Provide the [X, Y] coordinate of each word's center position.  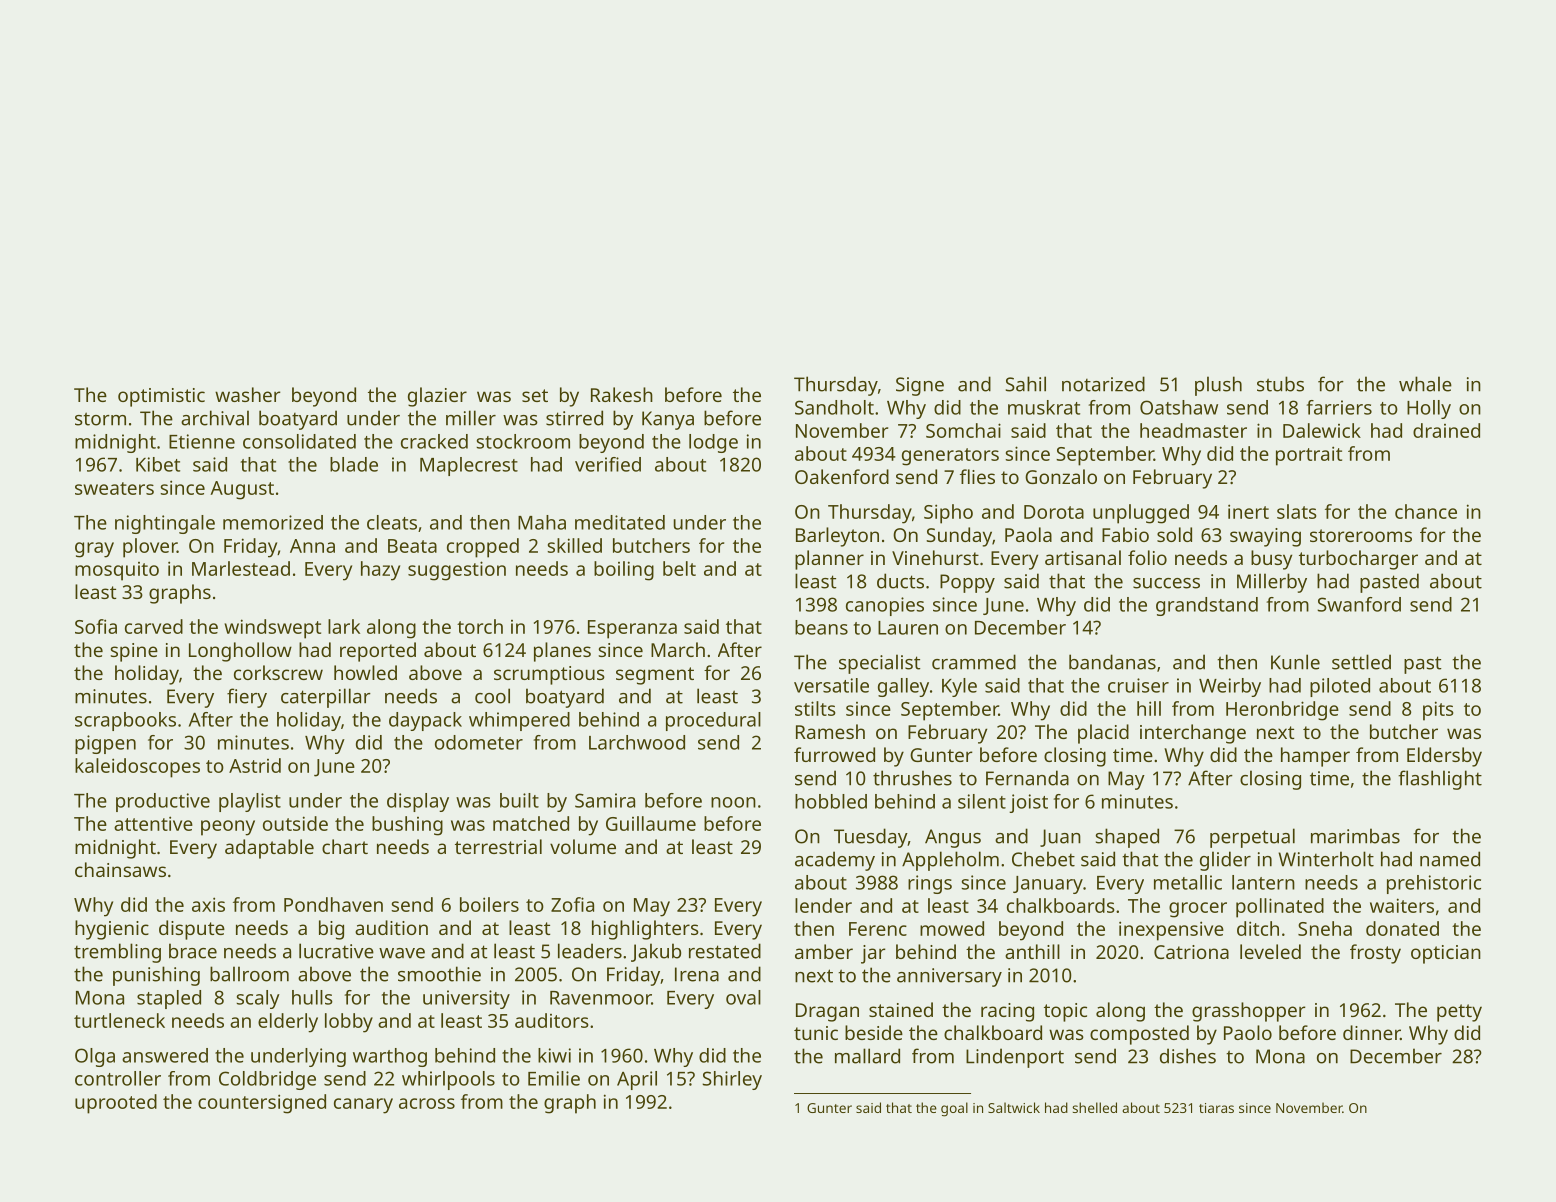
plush [1218, 386]
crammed [974, 662]
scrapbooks [125, 721]
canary [363, 1106]
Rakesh [622, 394]
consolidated [299, 441]
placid [1103, 734]
